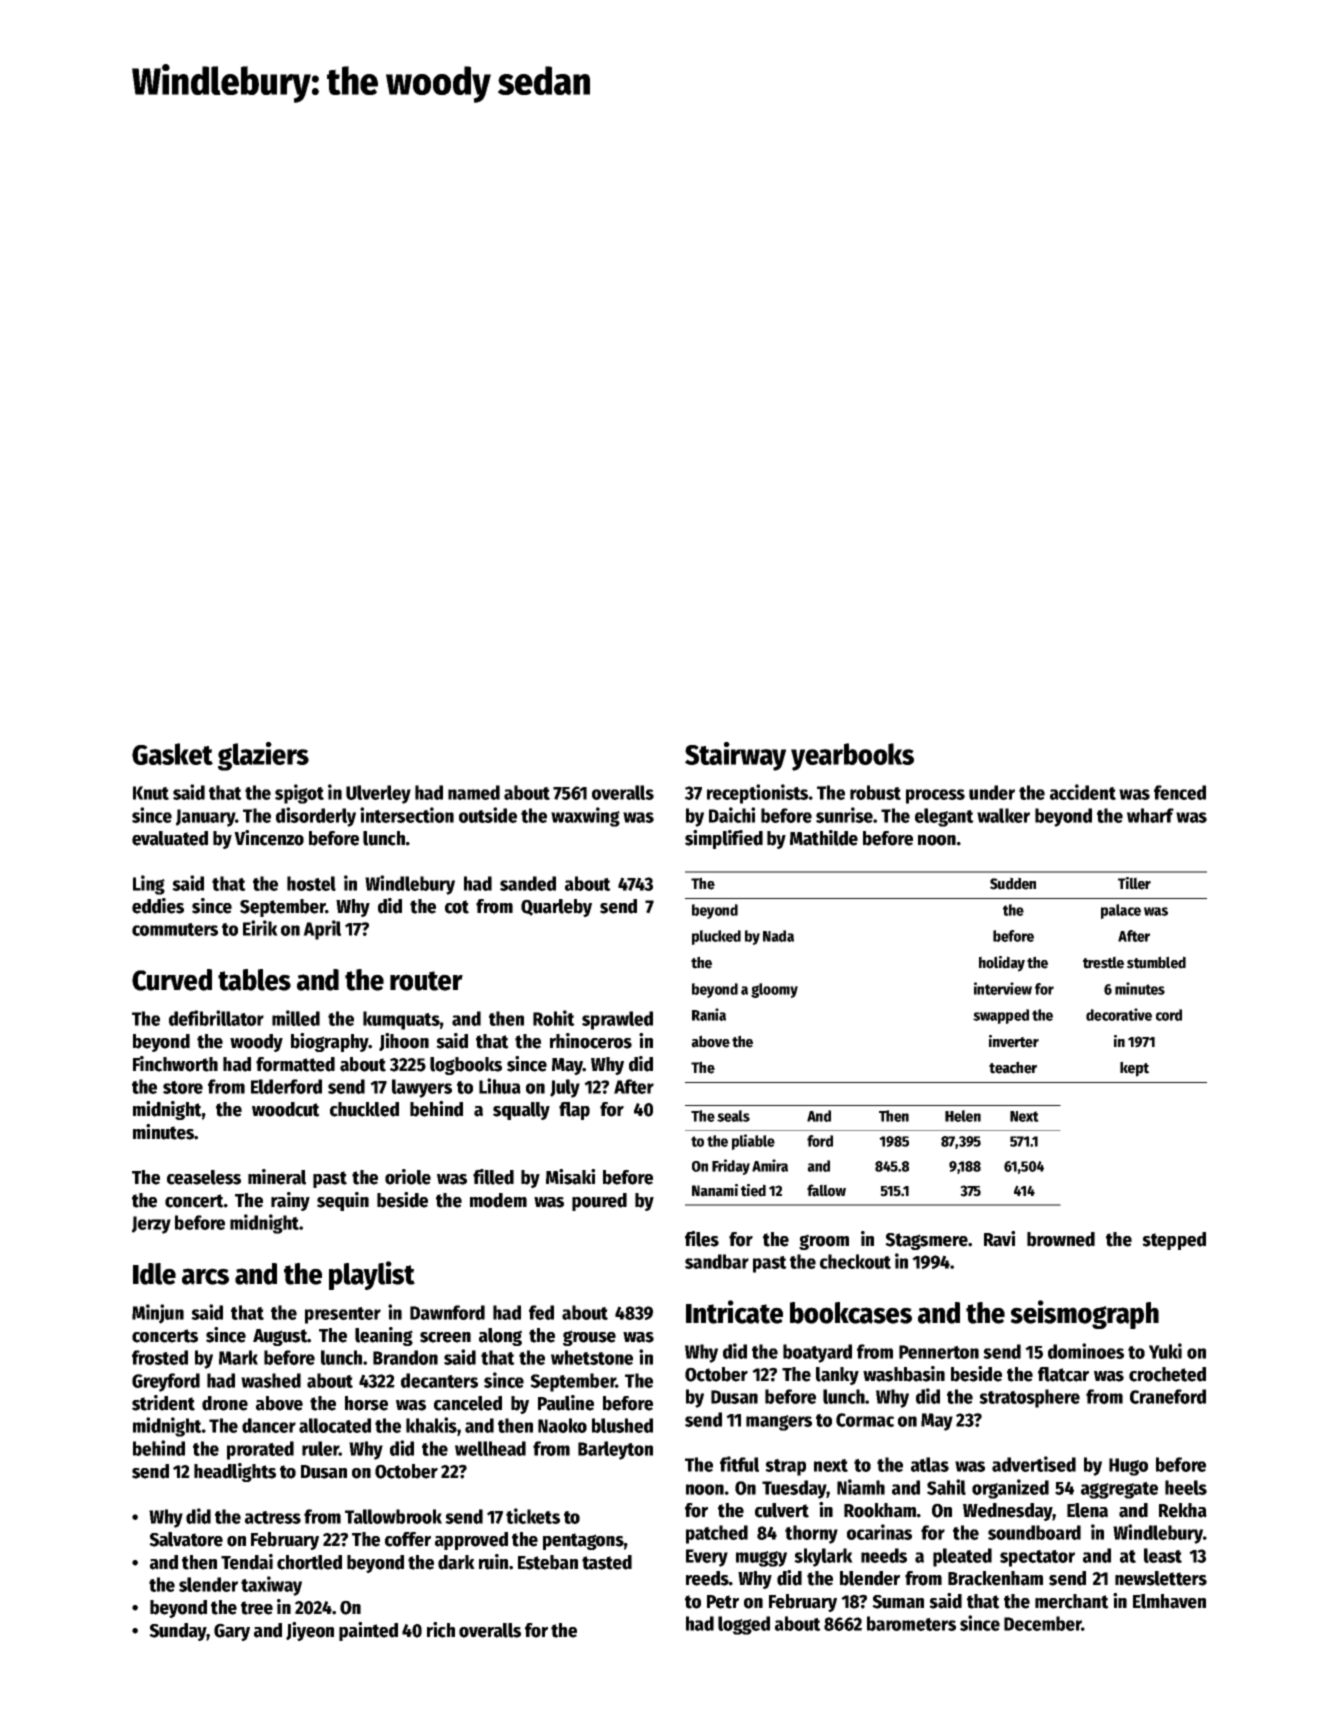  Describe the element at coordinates (158, 906) in the image. I see `eddies` at that location.
